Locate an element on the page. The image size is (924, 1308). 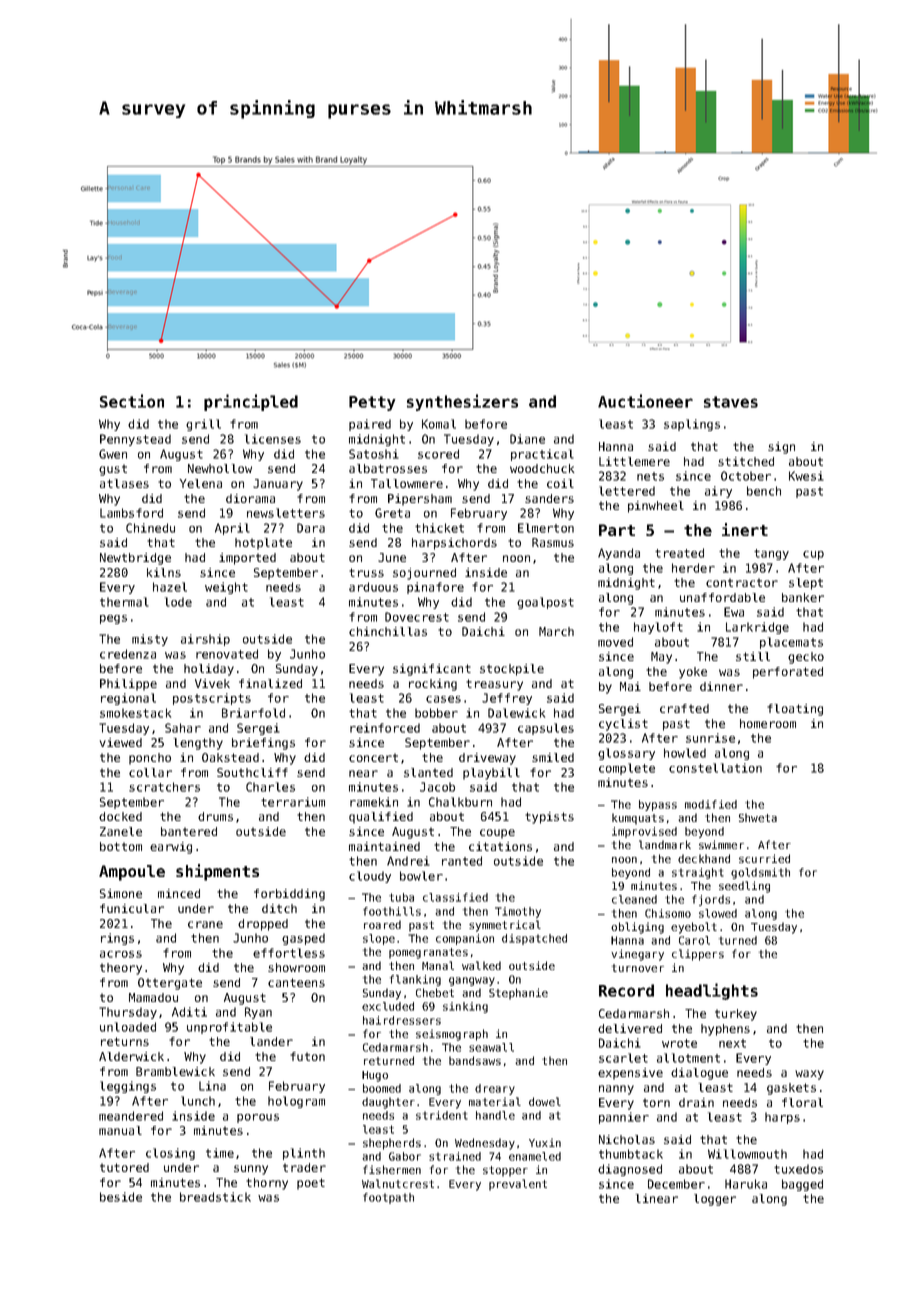
Kwesi is located at coordinates (806, 476).
